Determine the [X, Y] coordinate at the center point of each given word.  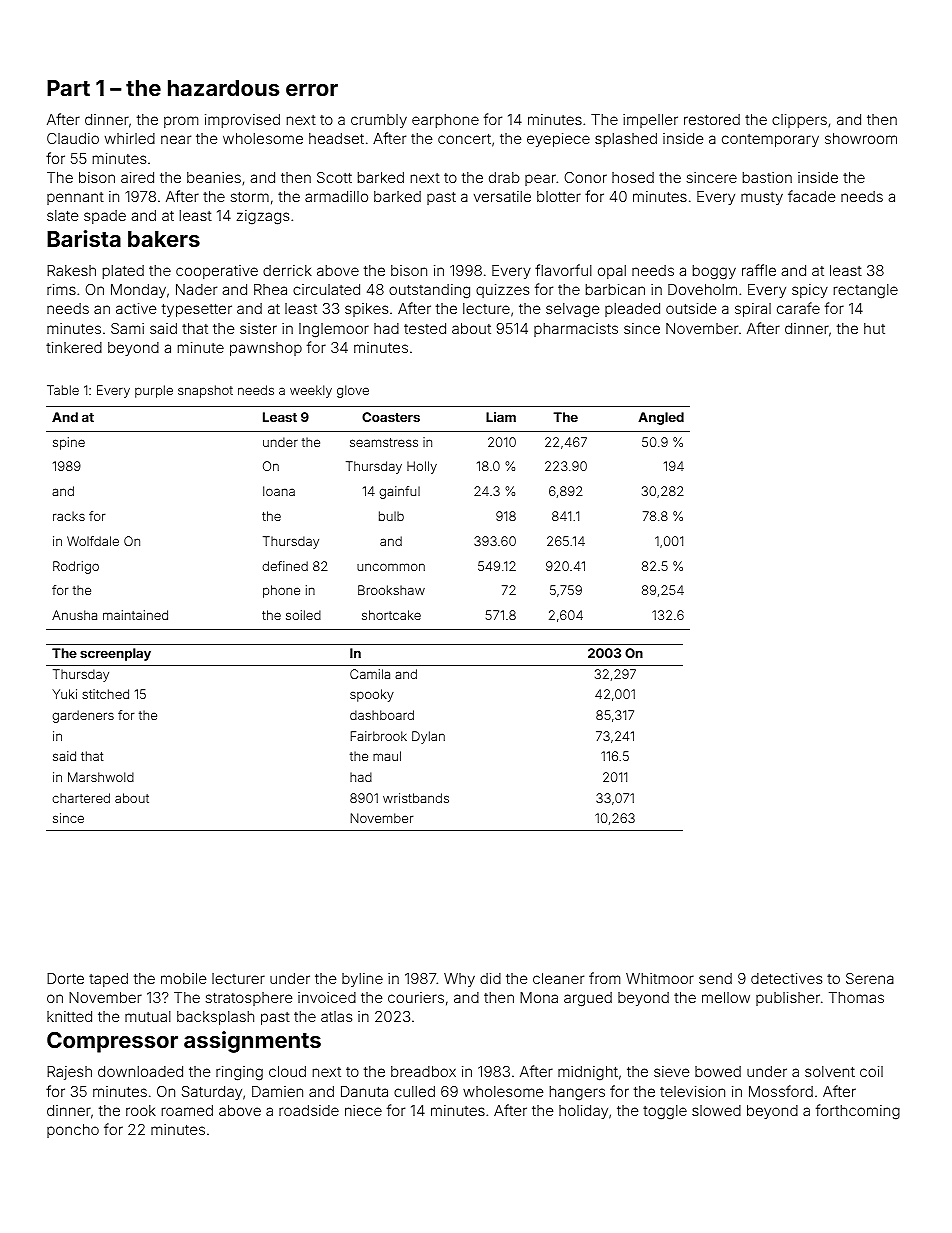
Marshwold [101, 777]
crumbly [379, 121]
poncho [73, 1131]
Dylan [428, 737]
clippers [799, 121]
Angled [661, 418]
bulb [391, 516]
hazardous [223, 88]
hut [874, 328]
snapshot [205, 391]
